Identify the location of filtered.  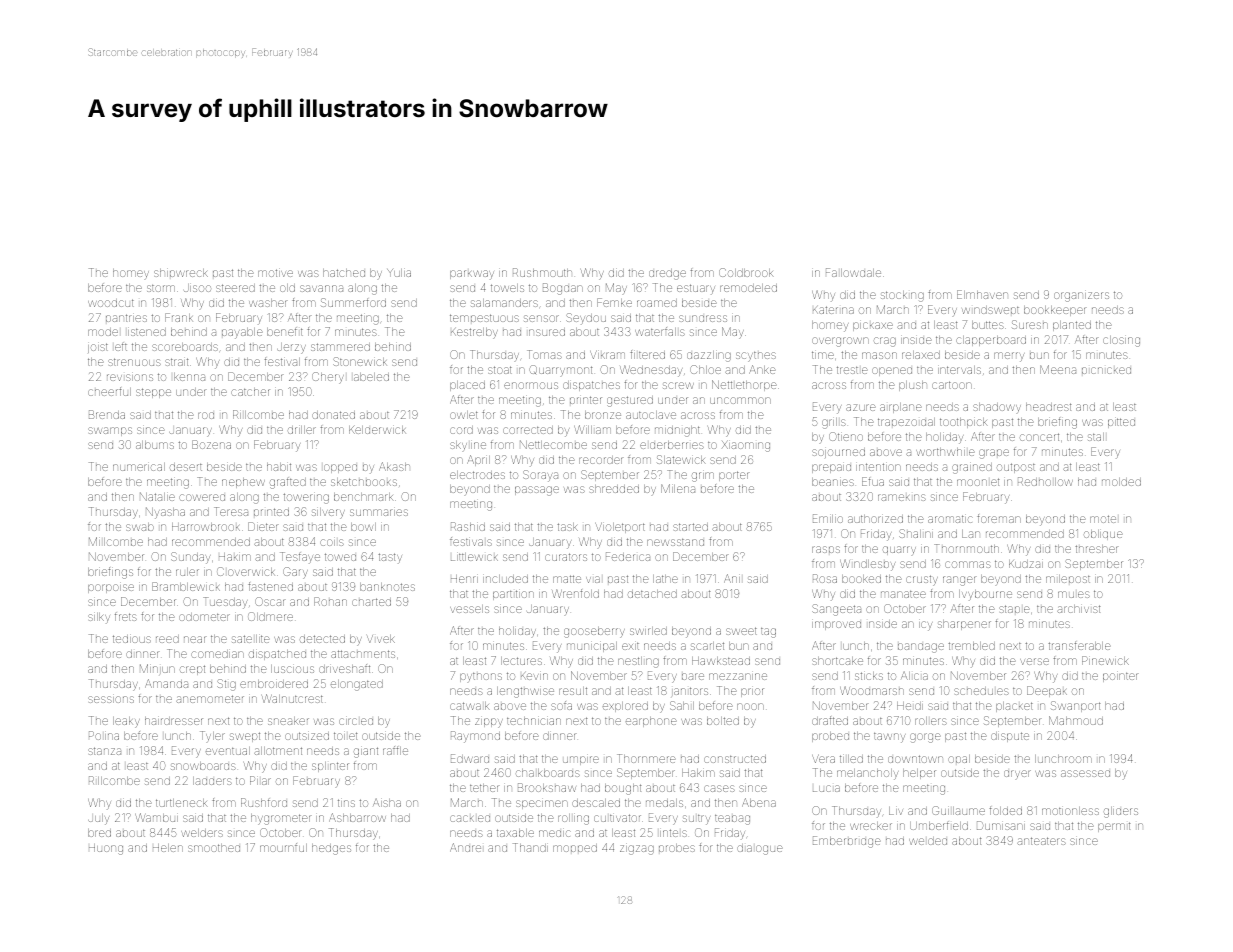
(647, 354).
